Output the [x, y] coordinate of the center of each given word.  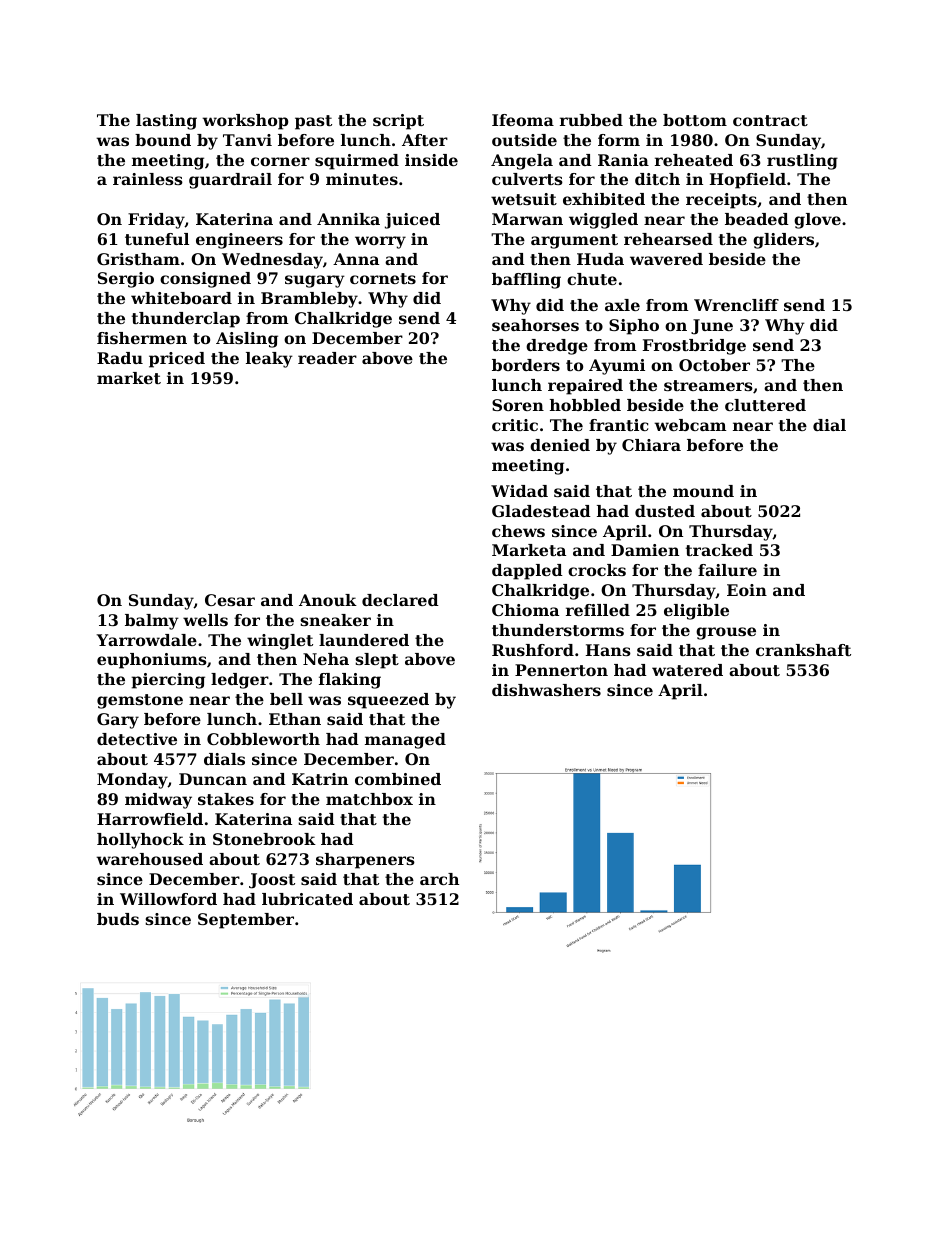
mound [703, 491]
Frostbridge [694, 347]
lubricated [307, 899]
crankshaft [803, 650]
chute [592, 279]
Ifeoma [523, 120]
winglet [280, 642]
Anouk [328, 600]
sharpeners [365, 861]
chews [518, 531]
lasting [166, 122]
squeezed [388, 701]
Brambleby [309, 300]
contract [770, 120]
